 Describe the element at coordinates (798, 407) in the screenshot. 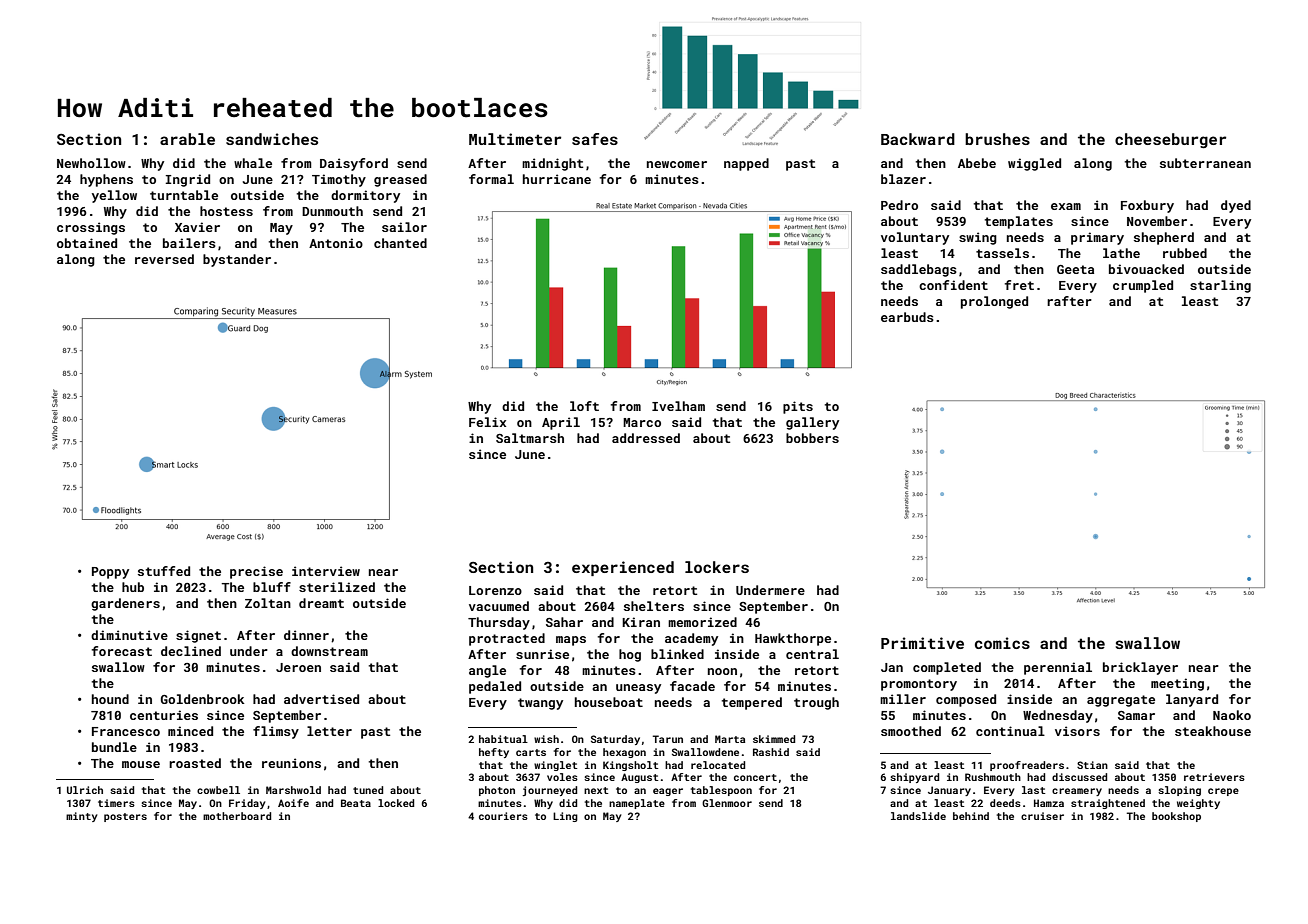

I see `pits` at that location.
